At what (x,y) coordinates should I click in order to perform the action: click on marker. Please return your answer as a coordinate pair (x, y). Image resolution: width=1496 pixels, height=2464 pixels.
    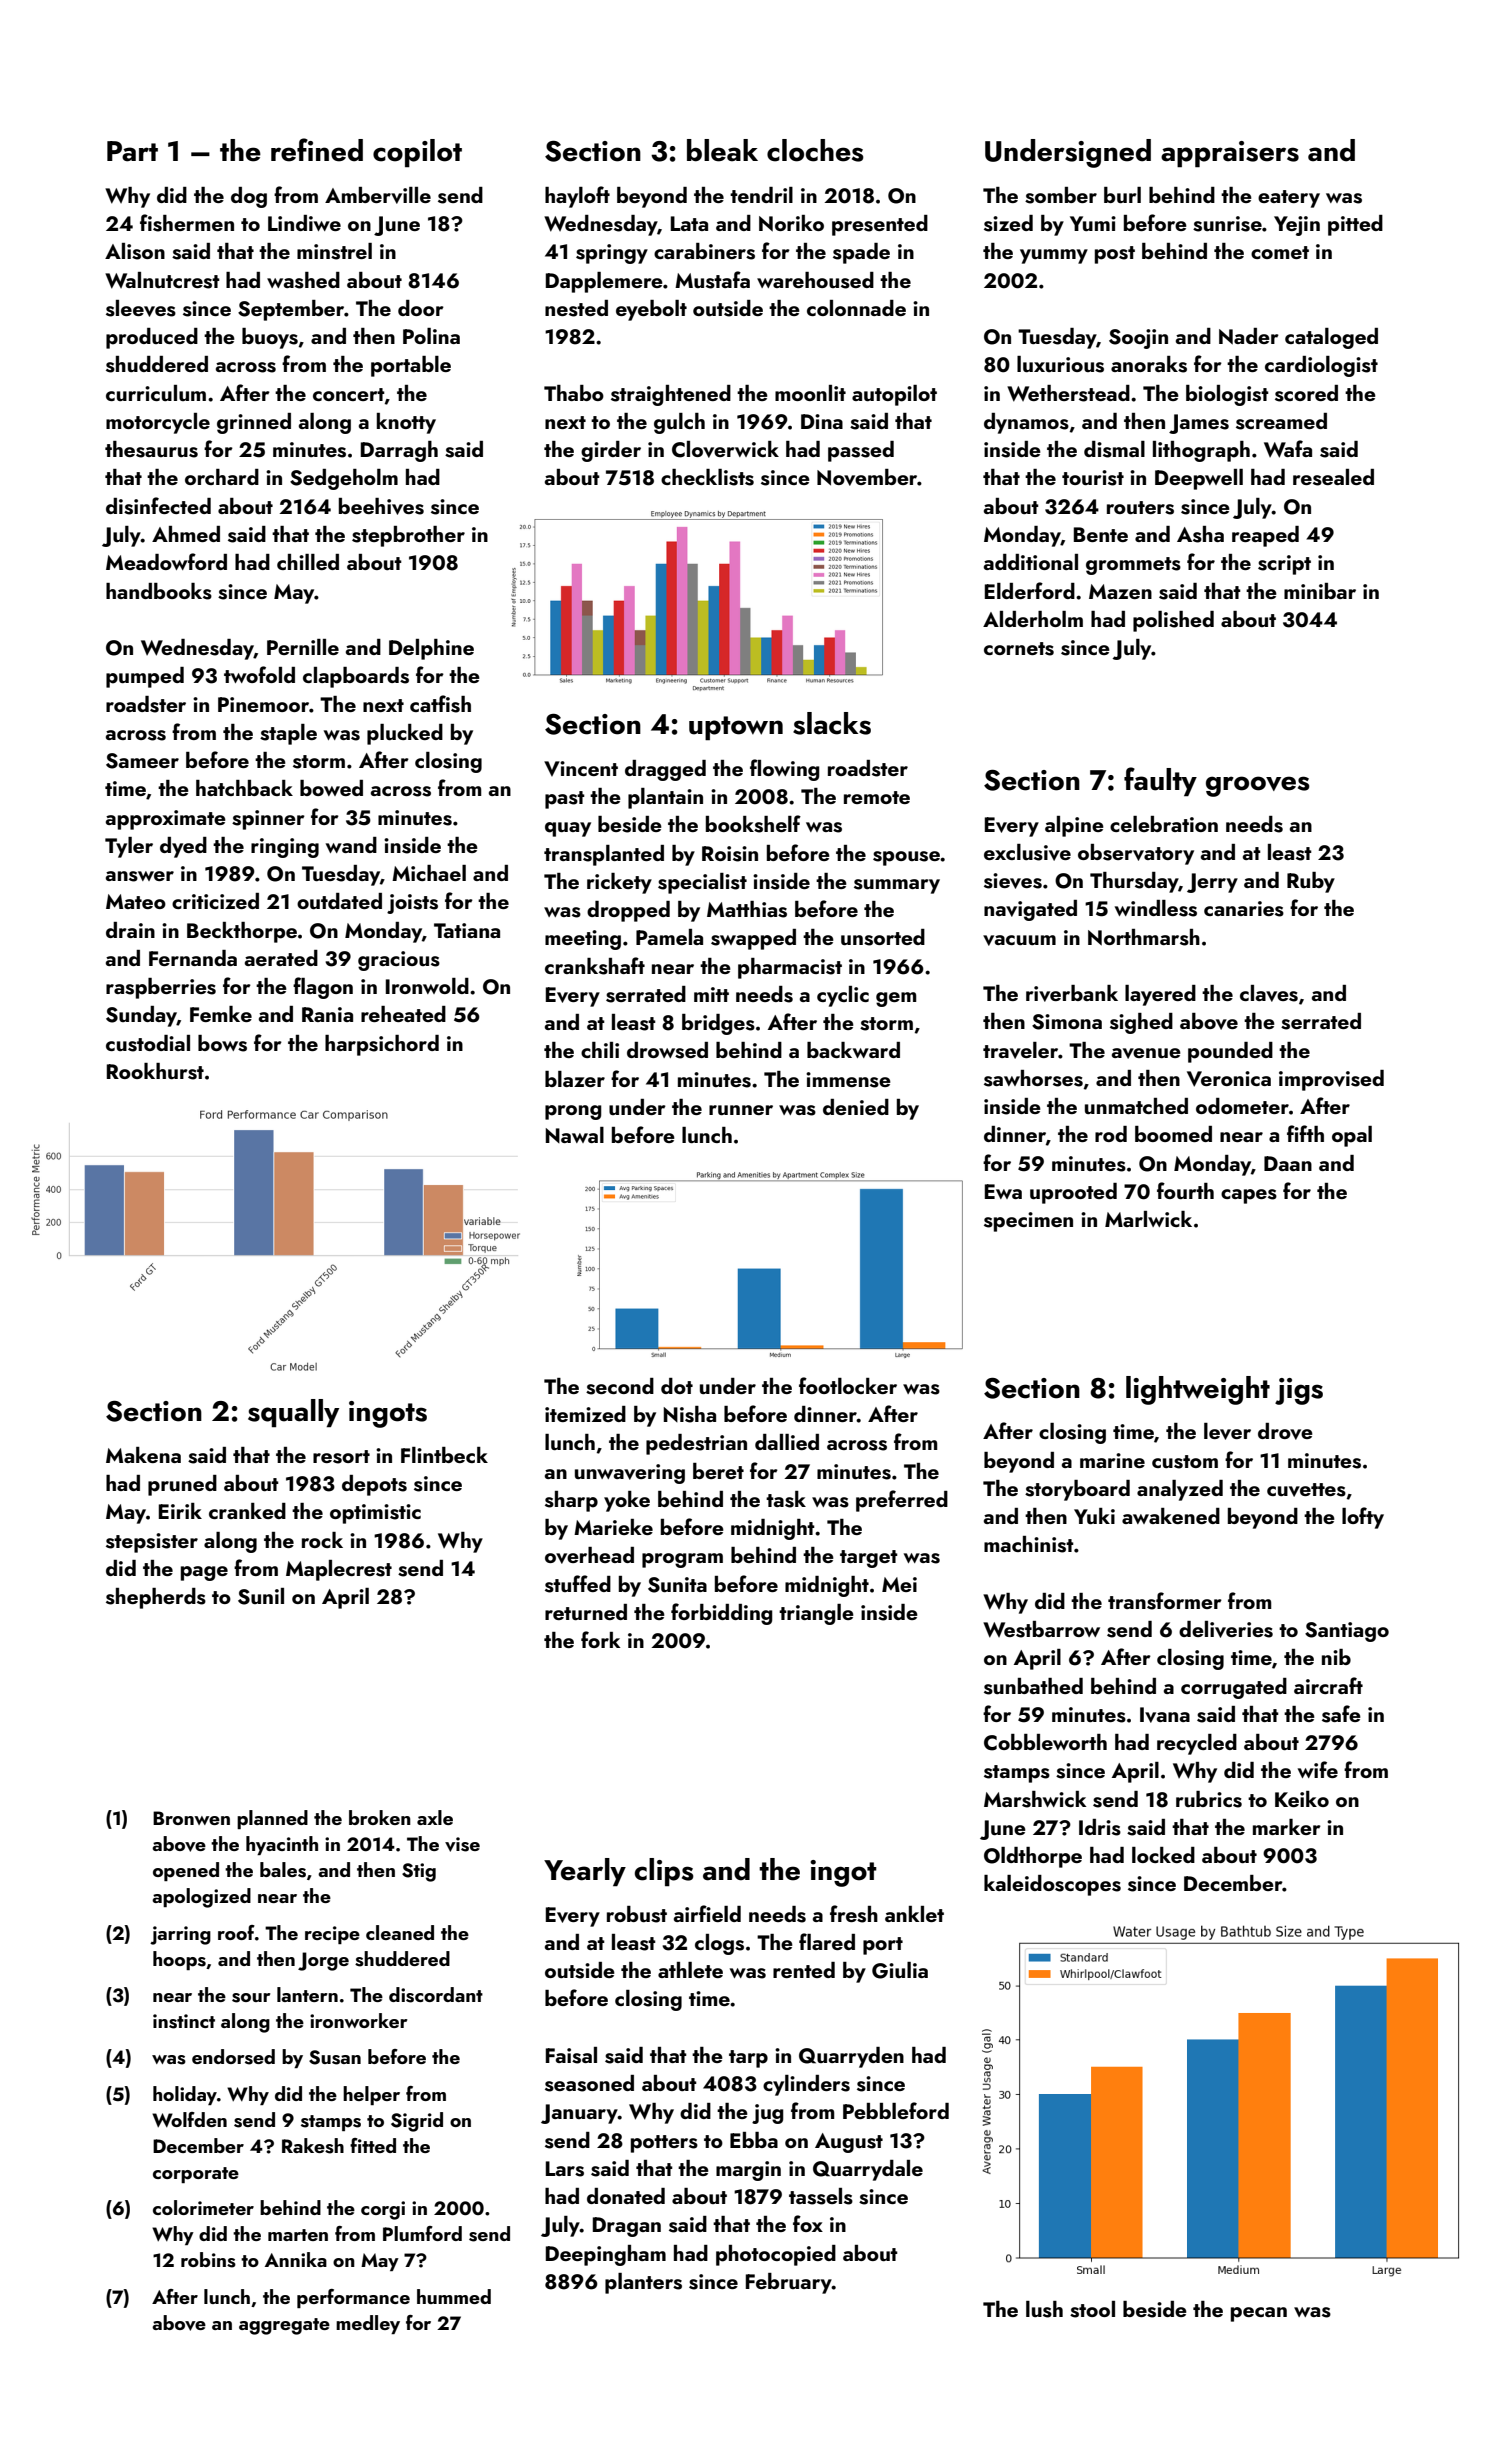
    Looking at the image, I should click on (1287, 1827).
